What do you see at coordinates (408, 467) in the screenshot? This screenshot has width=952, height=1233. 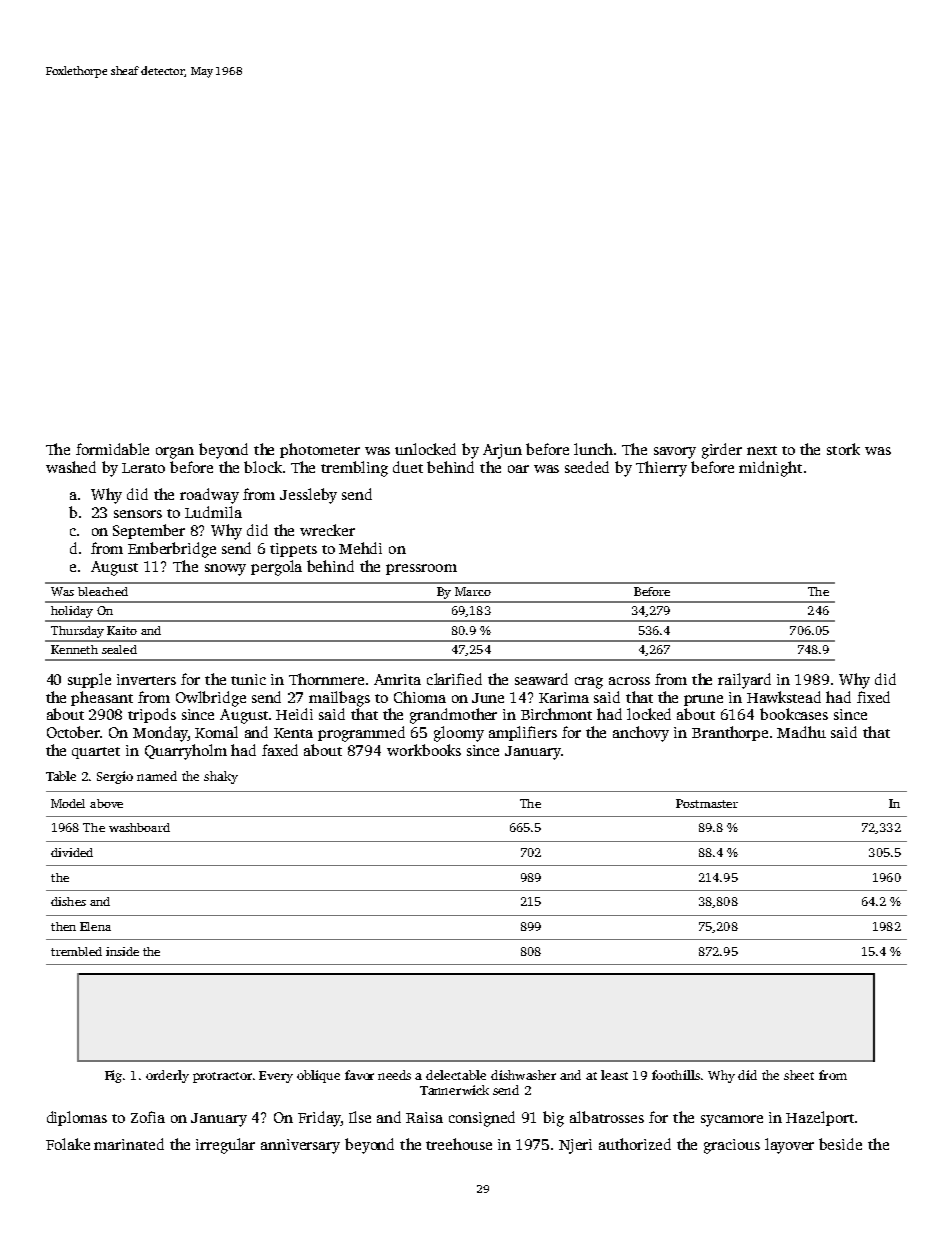 I see `duet` at bounding box center [408, 467].
